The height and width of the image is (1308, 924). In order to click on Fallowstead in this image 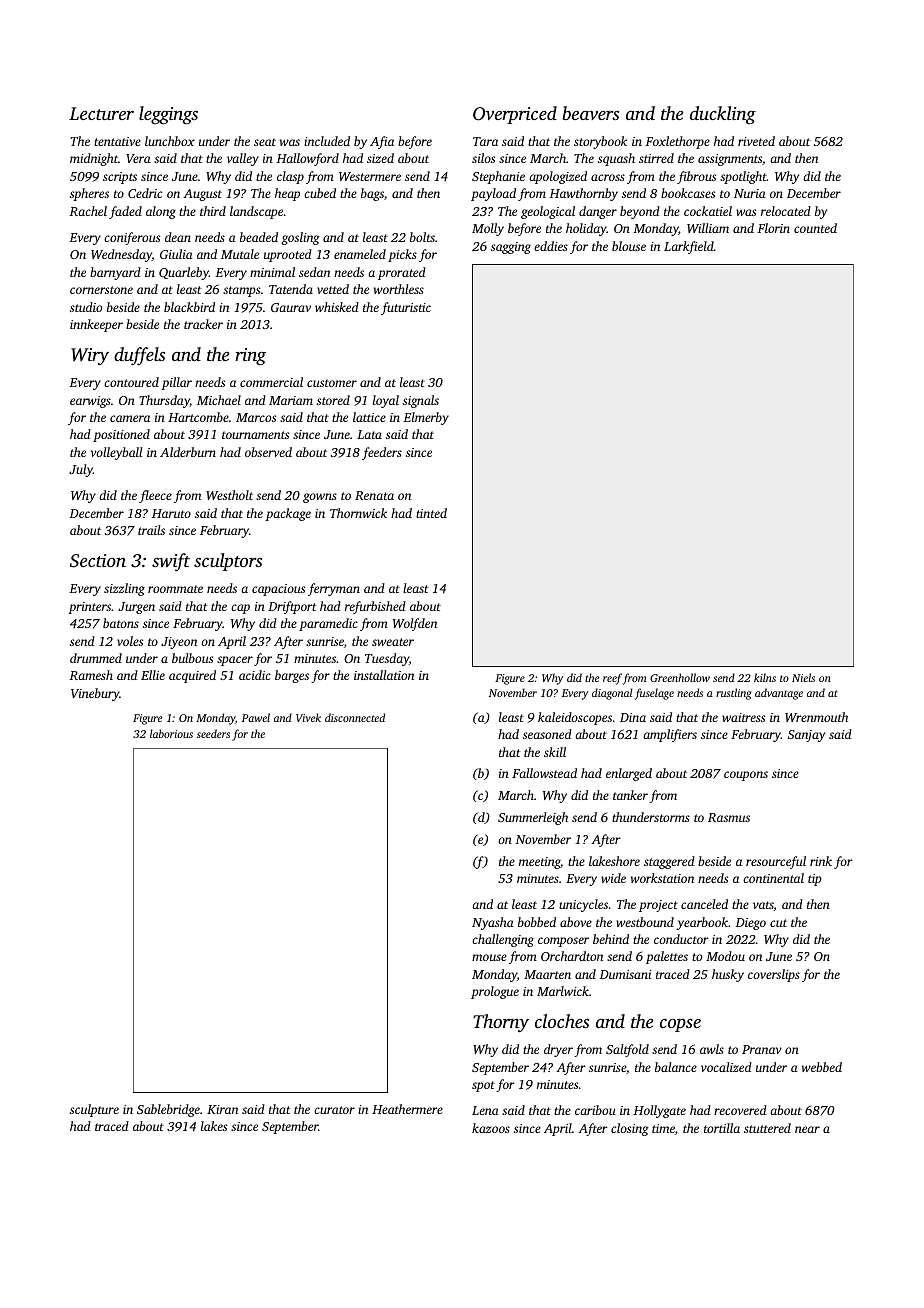, I will do `click(544, 773)`.
